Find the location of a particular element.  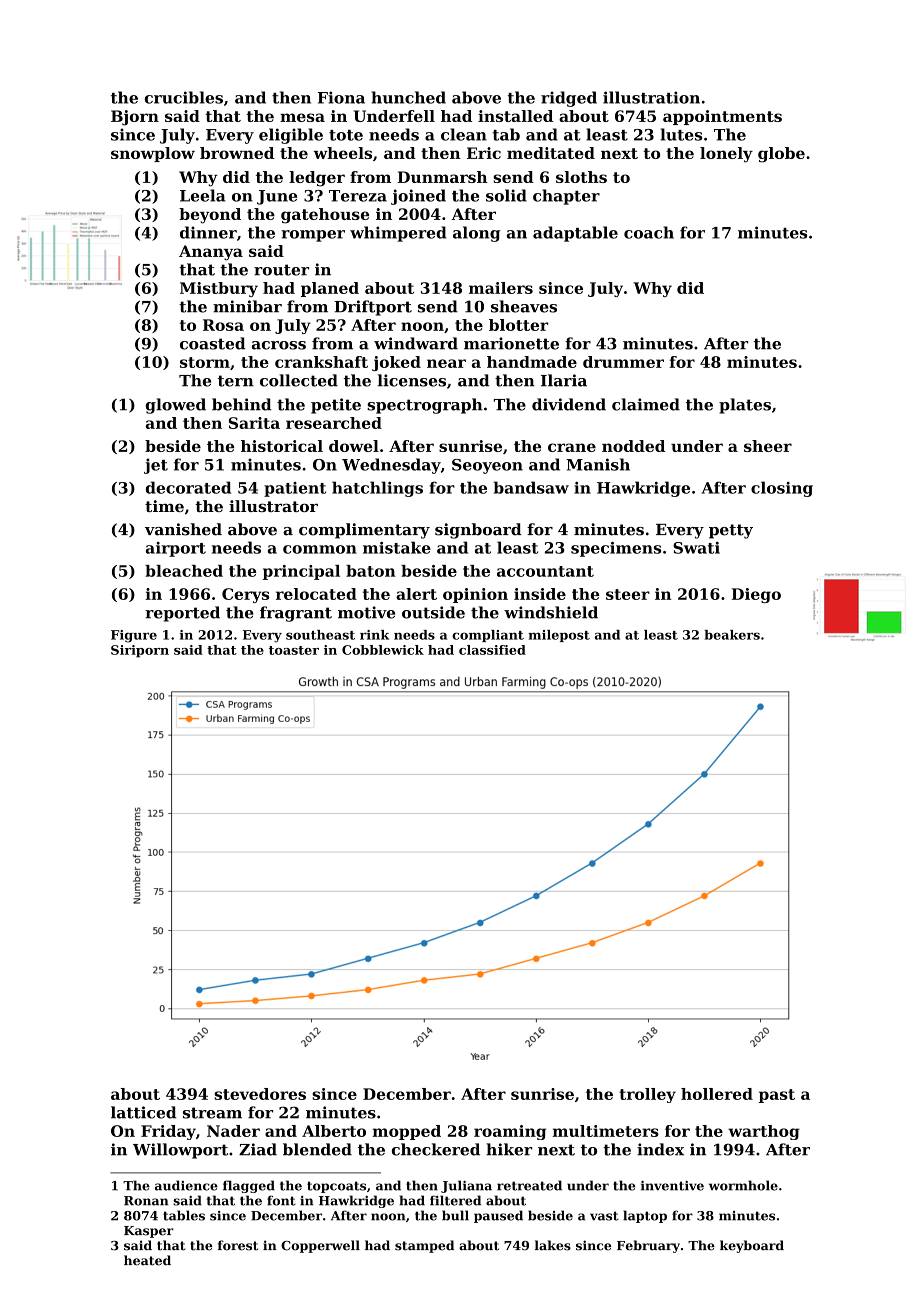

latticed is located at coordinates (143, 1112).
